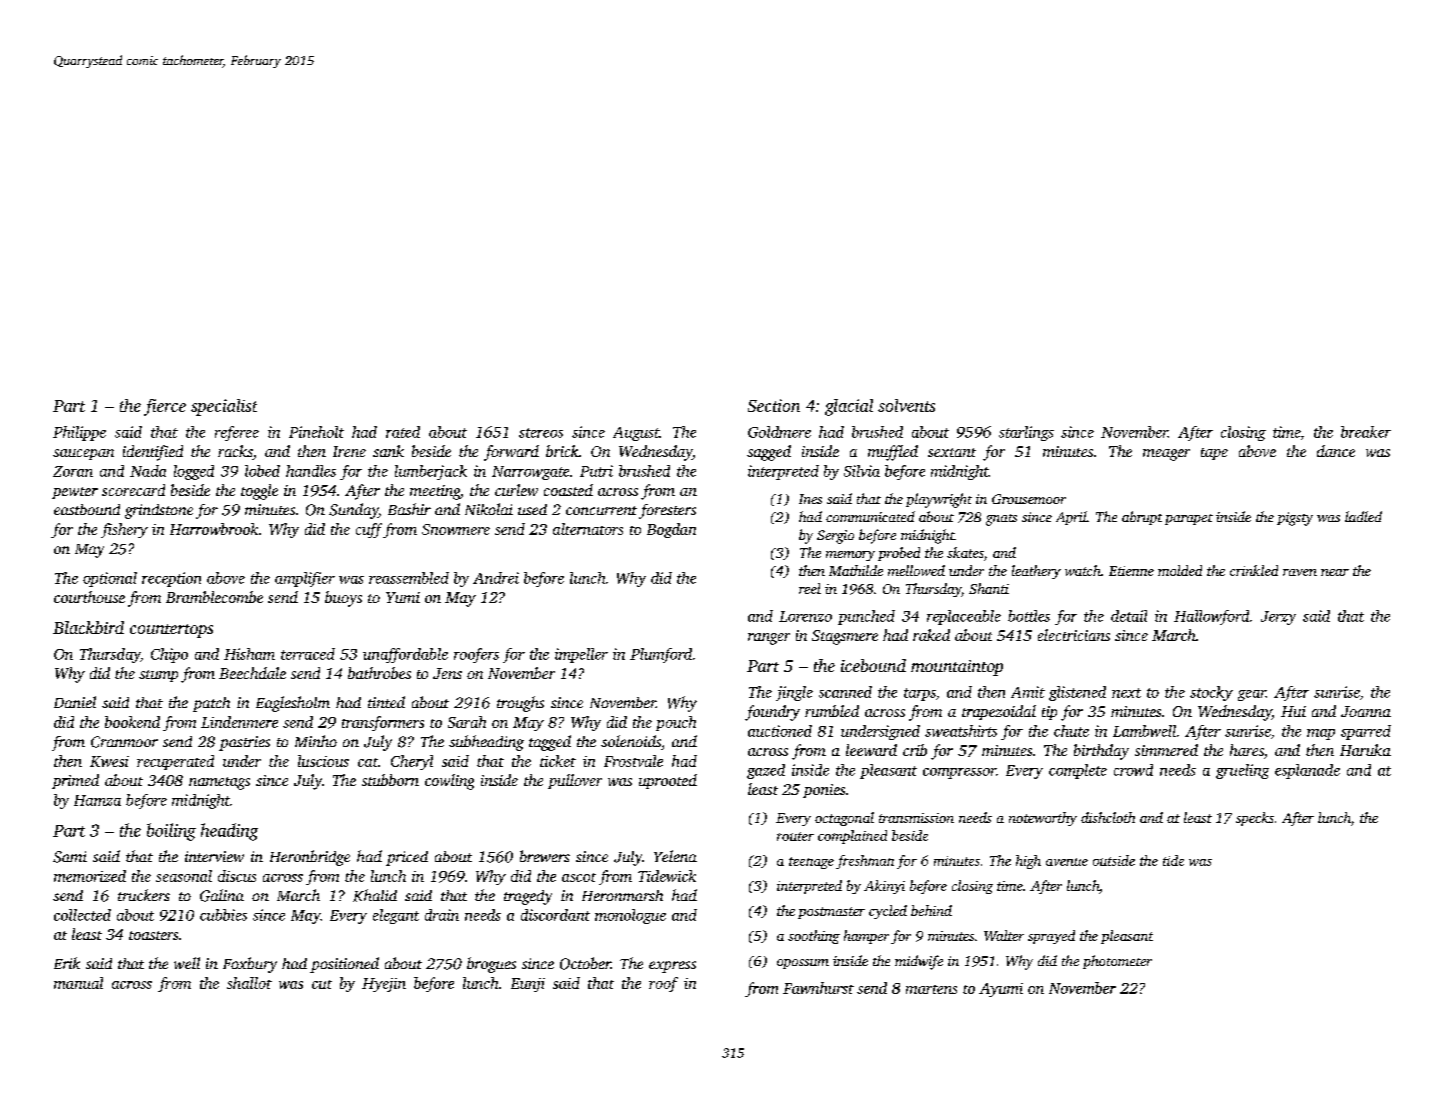  I want to click on specialist, so click(224, 407).
